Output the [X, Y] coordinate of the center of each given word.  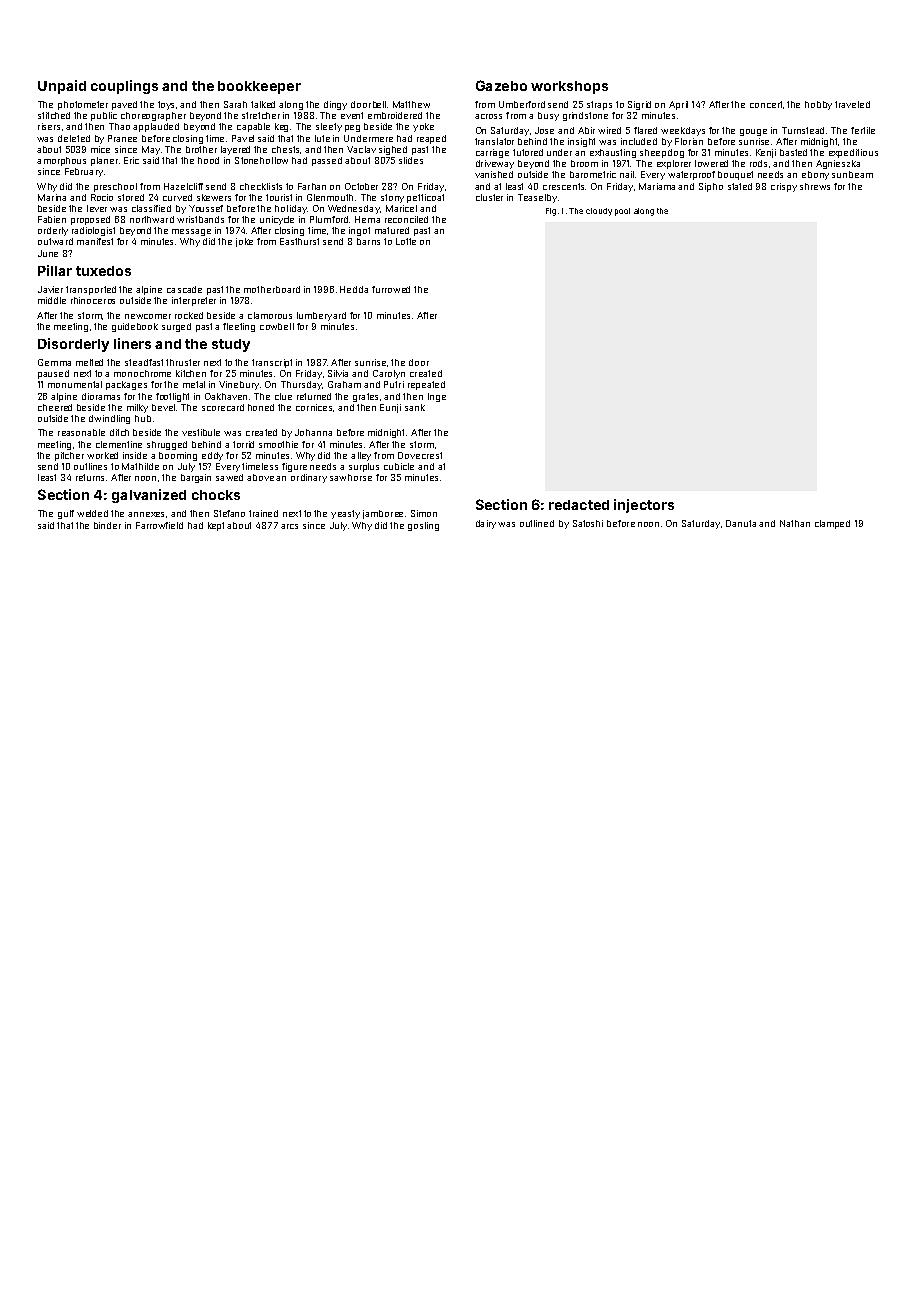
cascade [184, 289]
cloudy [599, 212]
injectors [644, 506]
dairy [486, 524]
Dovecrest [420, 455]
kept [216, 526]
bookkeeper [259, 87]
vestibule [201, 432]
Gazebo [501, 85]
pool [622, 212]
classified [151, 208]
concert [766, 104]
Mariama [657, 186]
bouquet [735, 175]
